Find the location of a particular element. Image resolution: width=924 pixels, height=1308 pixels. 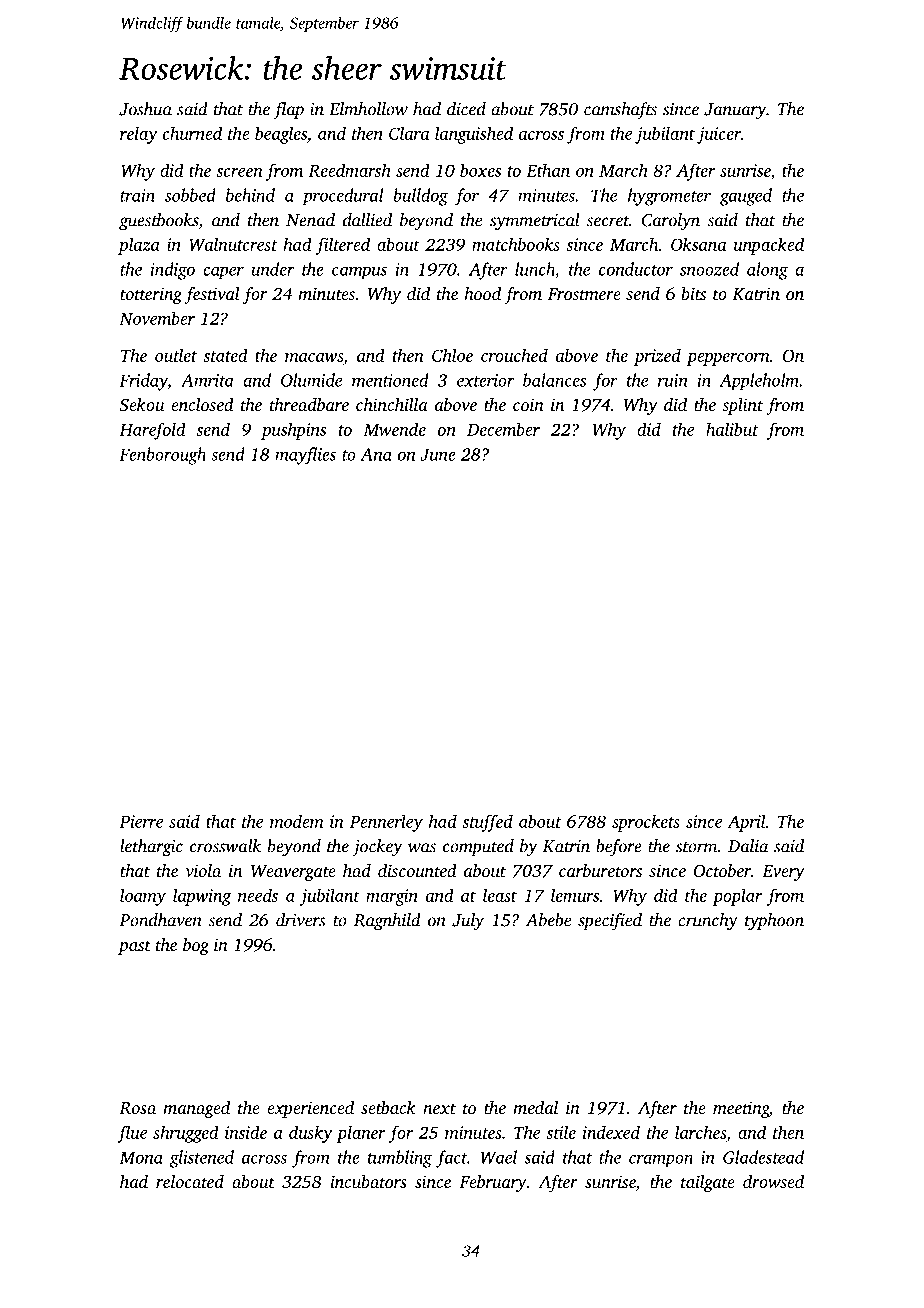

languished is located at coordinates (474, 135).
